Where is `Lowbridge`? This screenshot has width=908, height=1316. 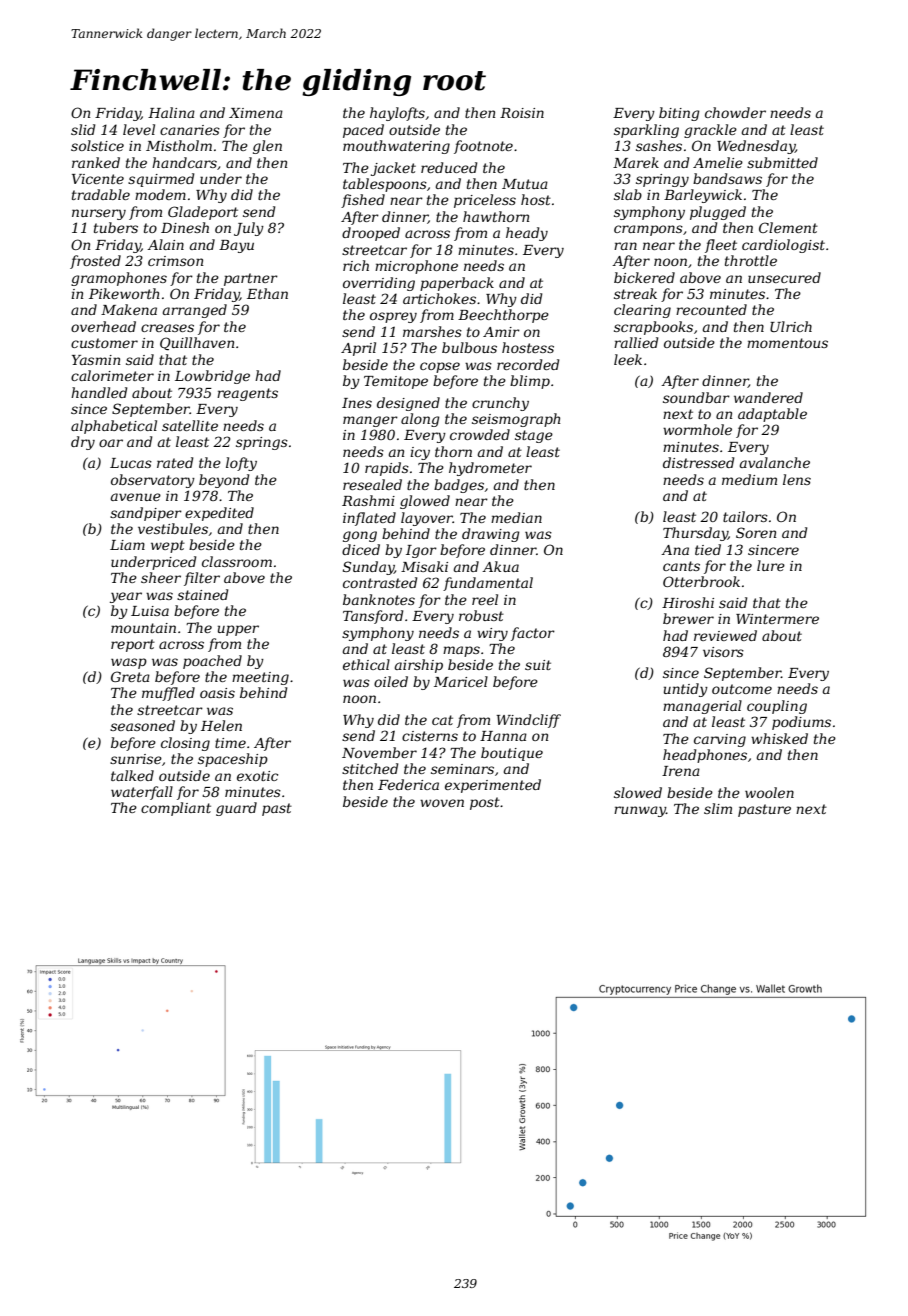
Lowbridge is located at coordinates (212, 377).
